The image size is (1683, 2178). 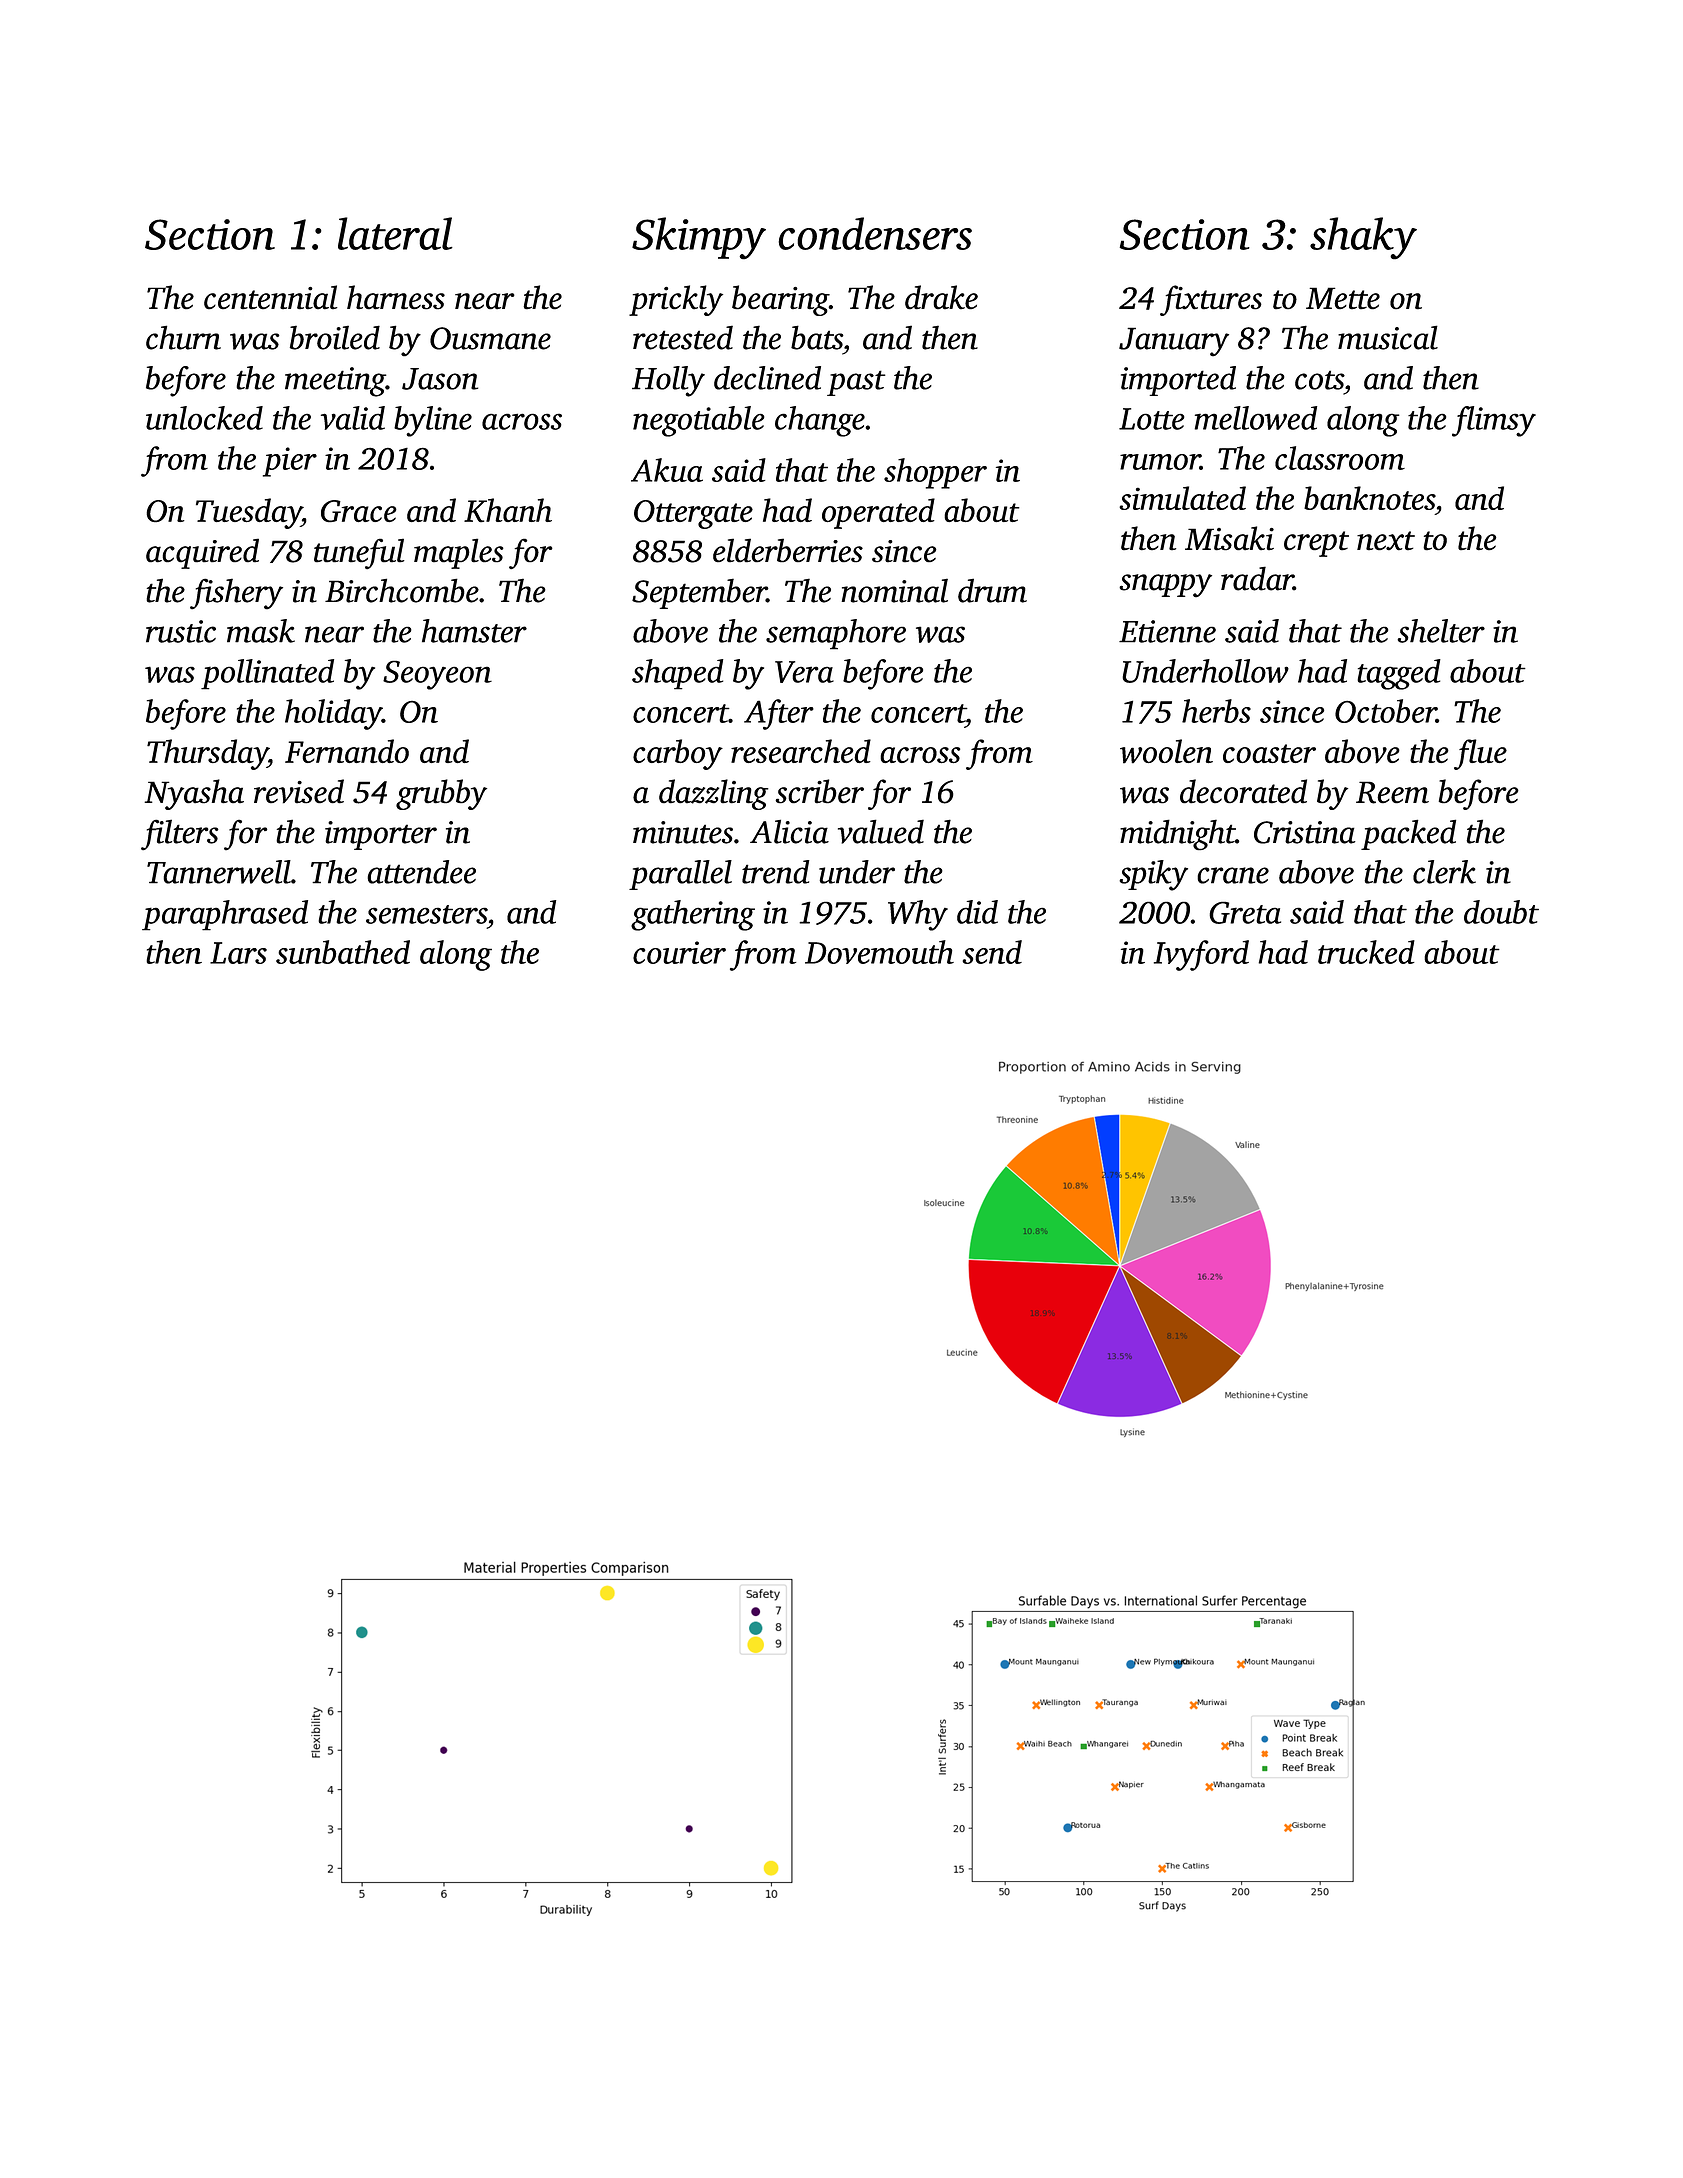 I want to click on broiled, so click(x=335, y=337).
